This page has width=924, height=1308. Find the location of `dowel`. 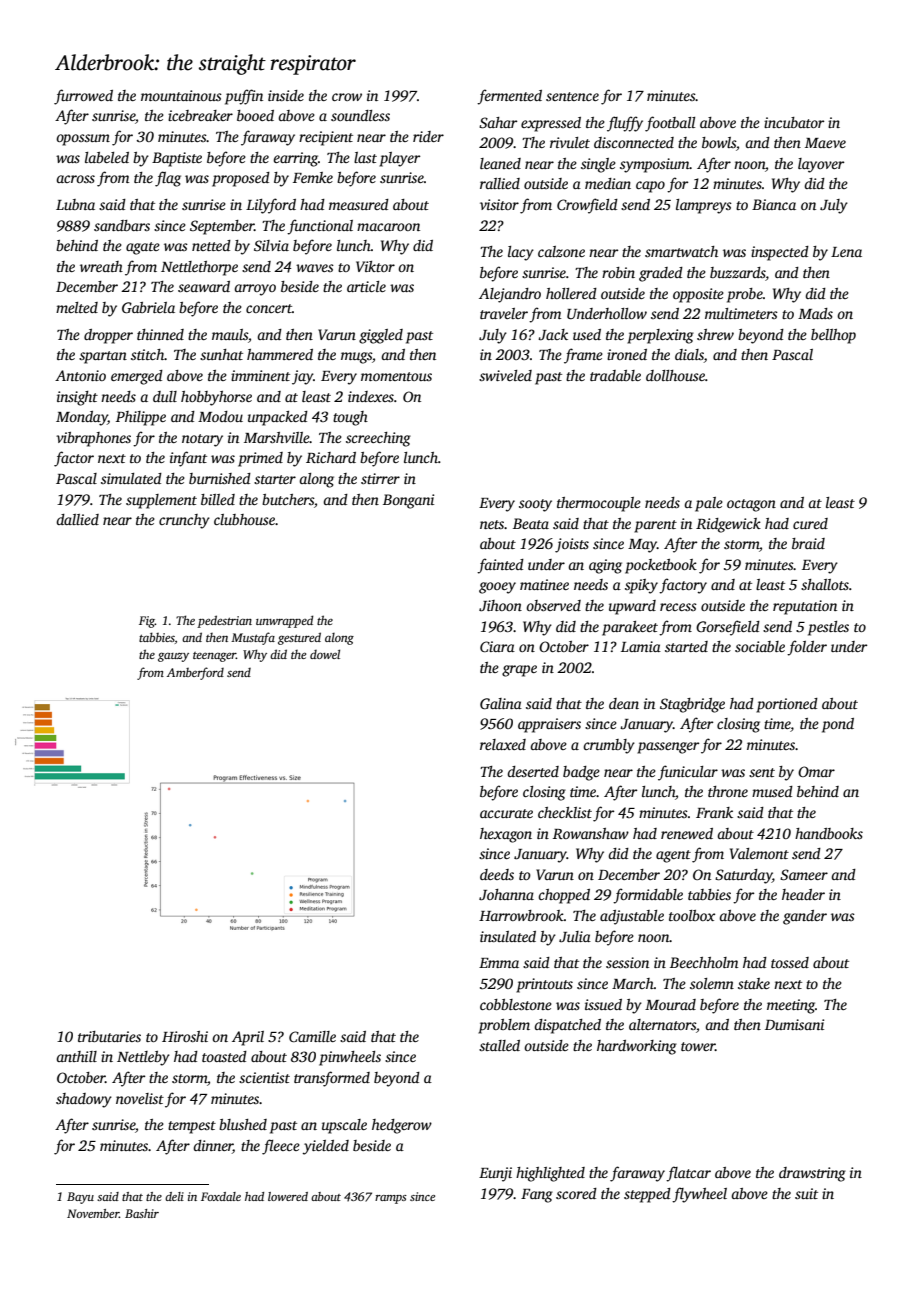

dowel is located at coordinates (325, 654).
